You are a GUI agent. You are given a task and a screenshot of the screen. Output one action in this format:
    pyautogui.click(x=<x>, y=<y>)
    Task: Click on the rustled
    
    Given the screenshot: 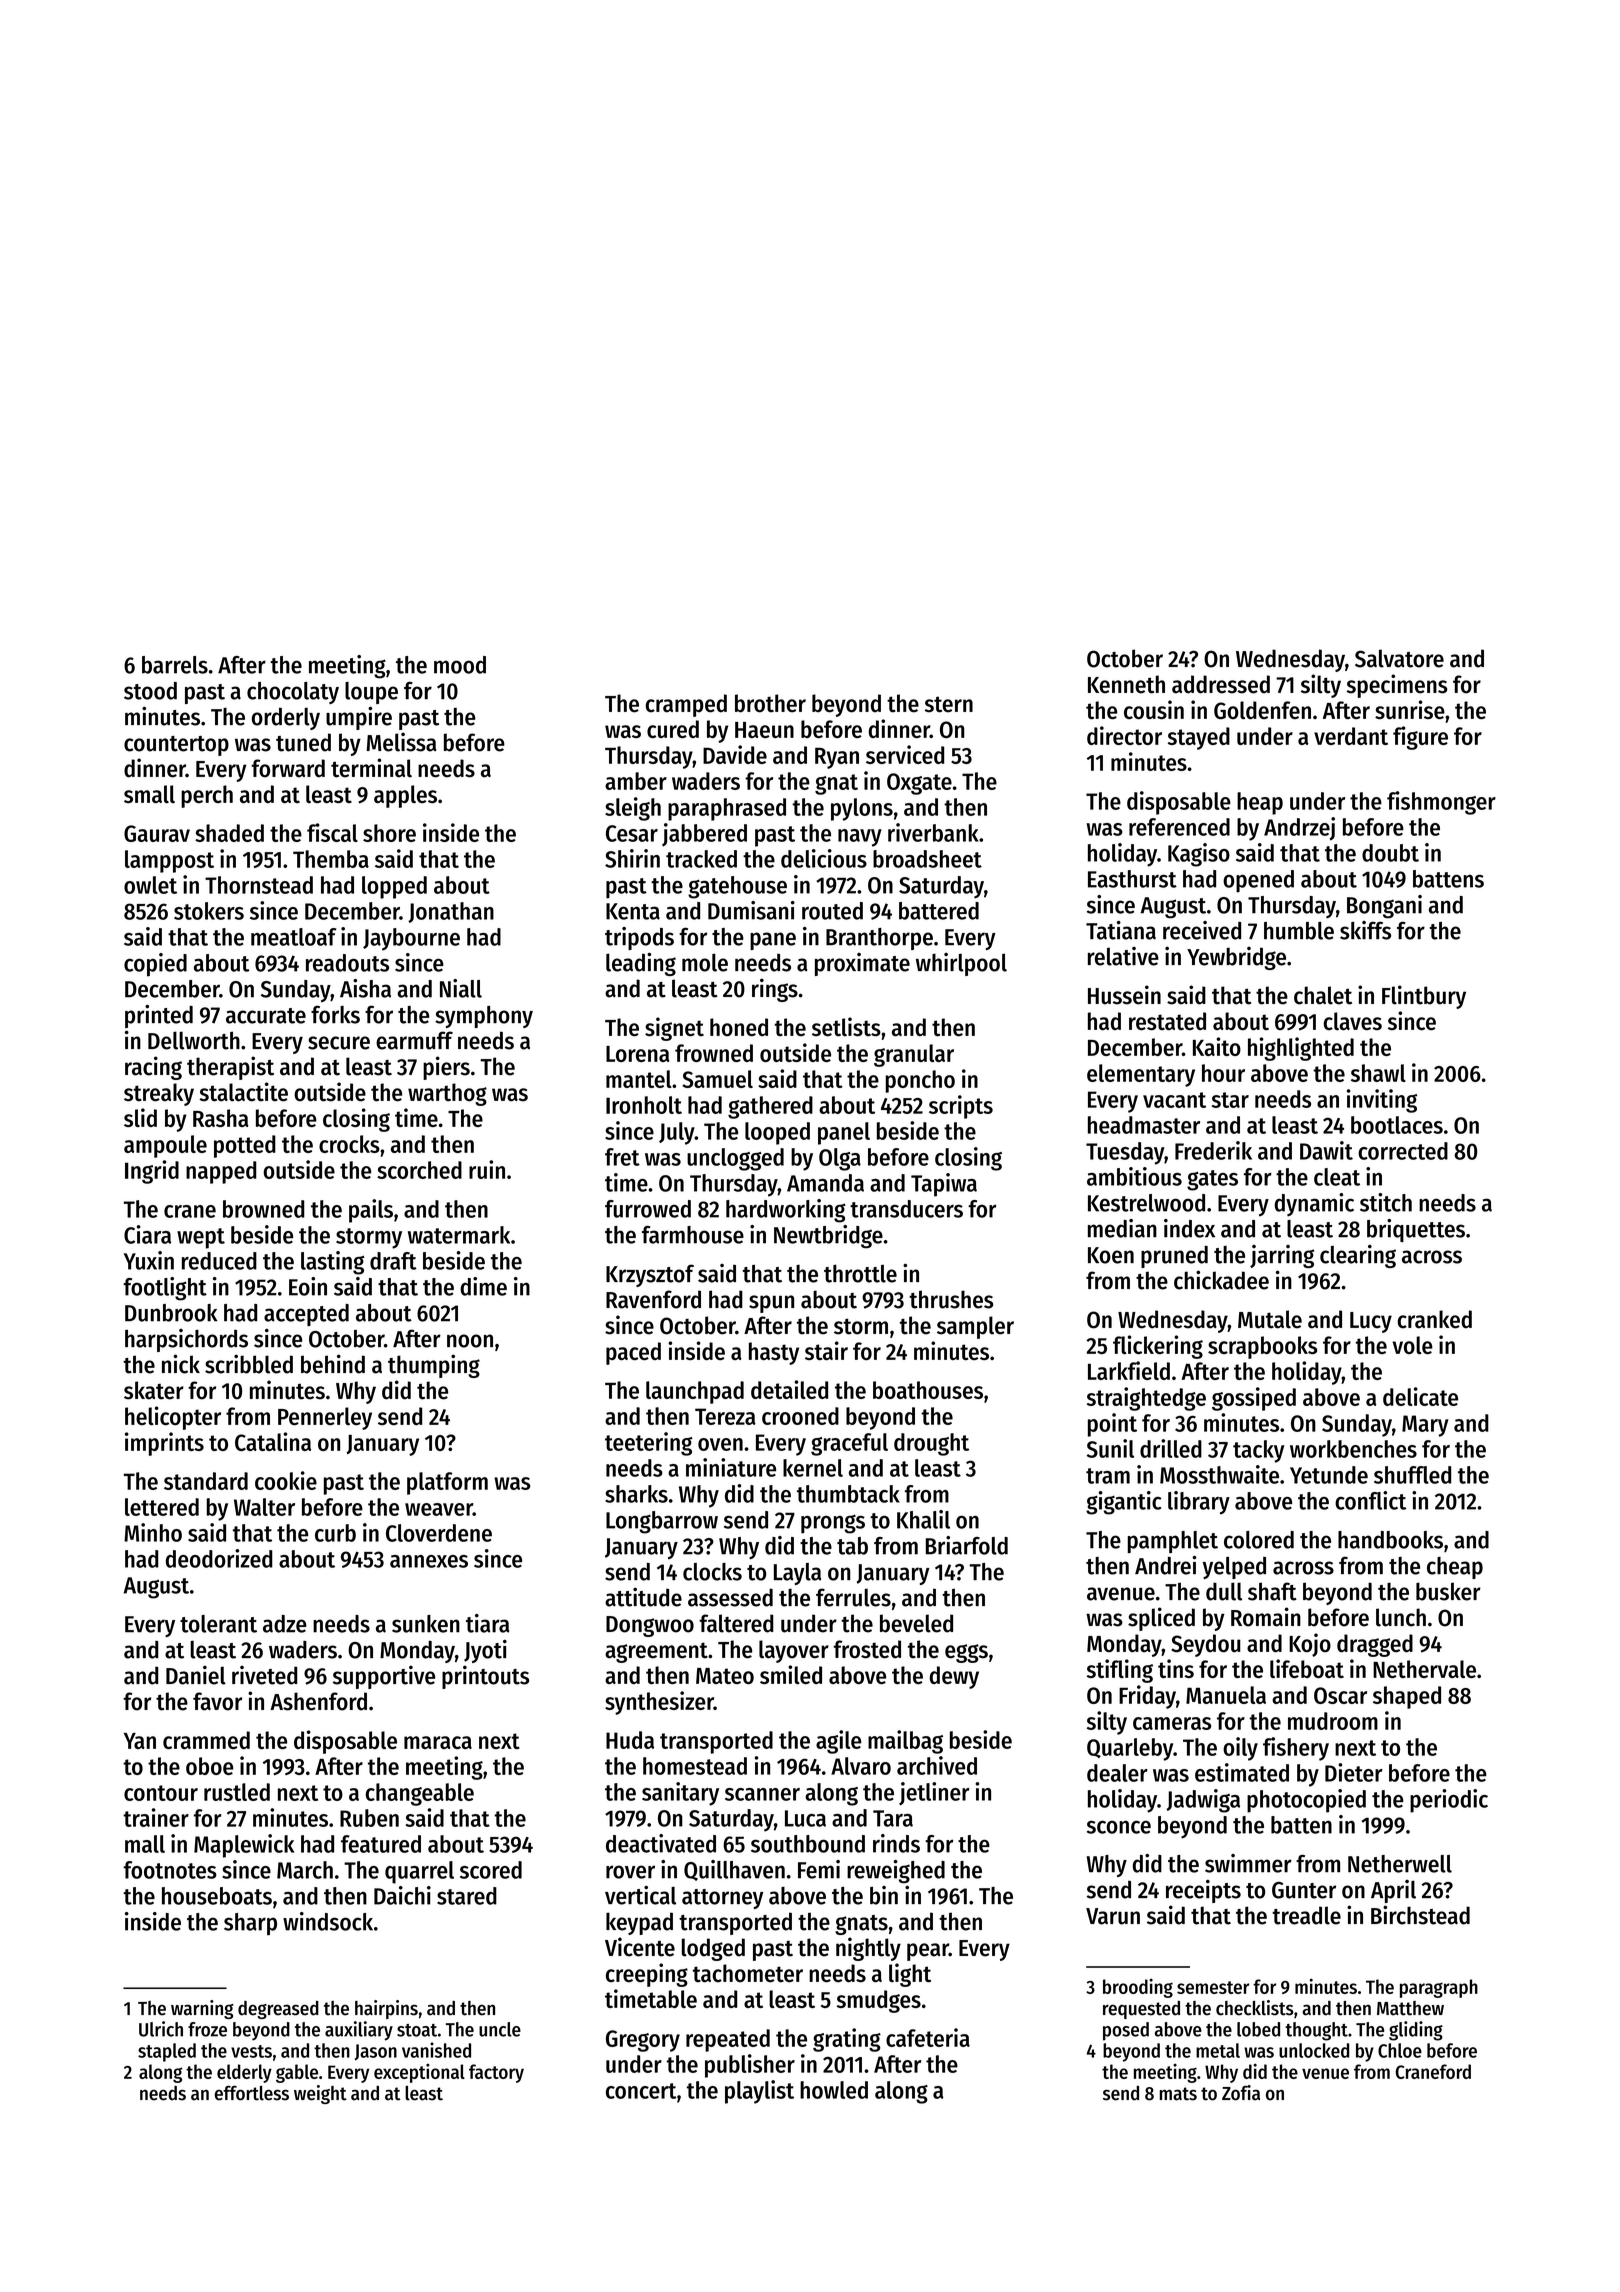 What is the action you would take?
    pyautogui.click(x=237, y=1792)
